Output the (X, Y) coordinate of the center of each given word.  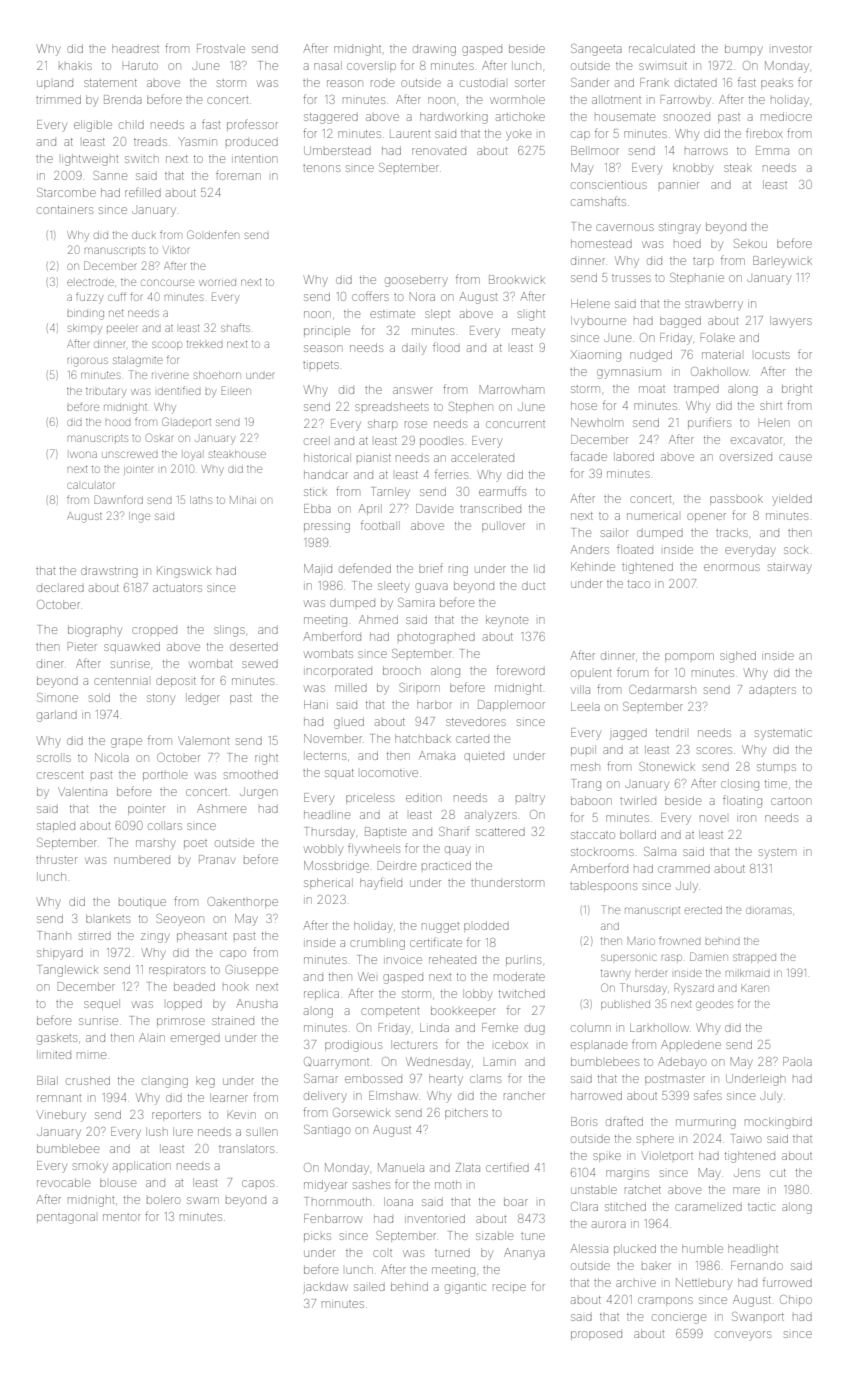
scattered (500, 832)
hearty (446, 1080)
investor (792, 49)
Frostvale (221, 48)
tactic (761, 1207)
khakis (75, 66)
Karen (755, 988)
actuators (177, 588)
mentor (122, 1217)
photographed (436, 638)
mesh (585, 766)
